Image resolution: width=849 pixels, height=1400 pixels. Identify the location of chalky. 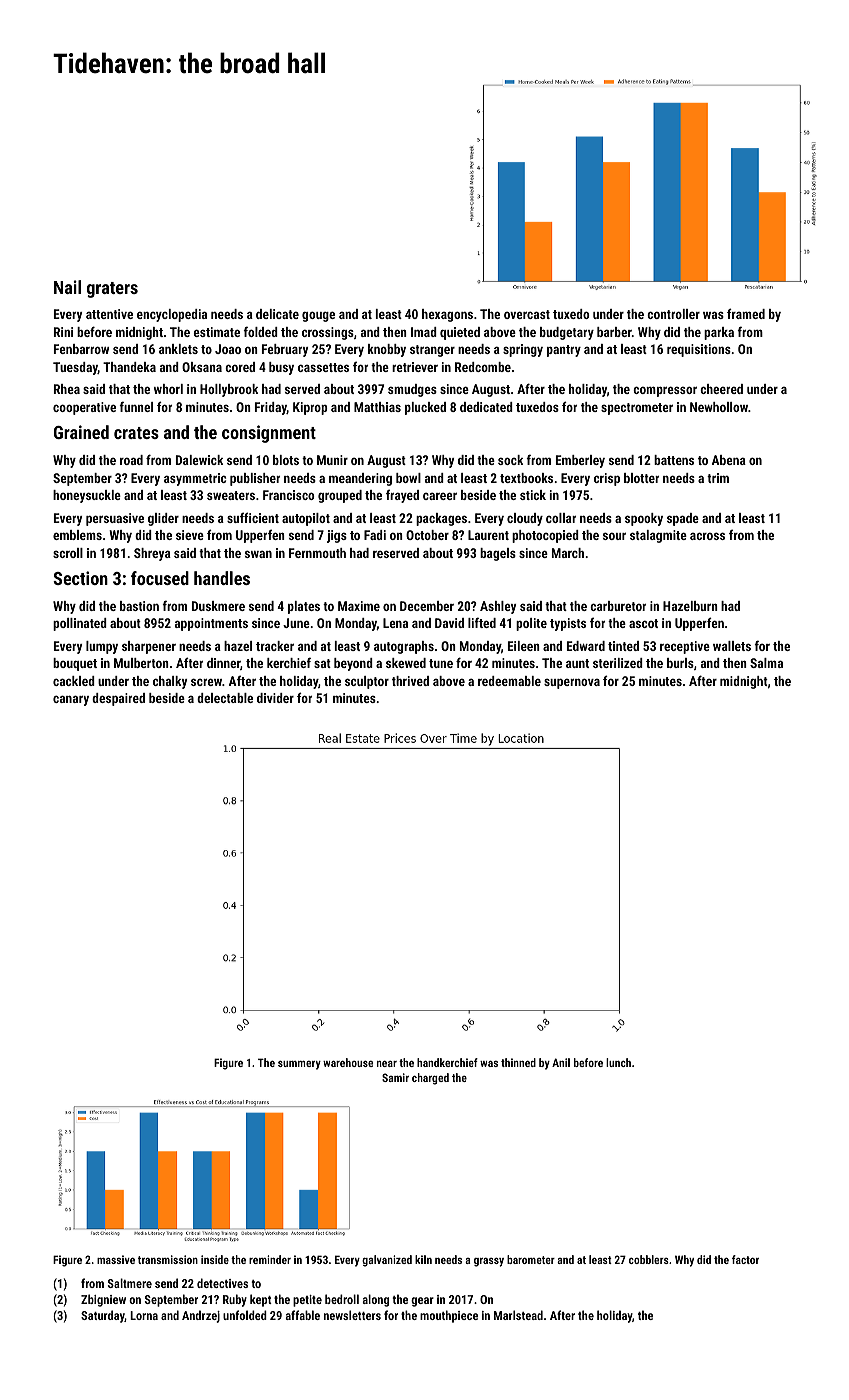
(170, 682).
